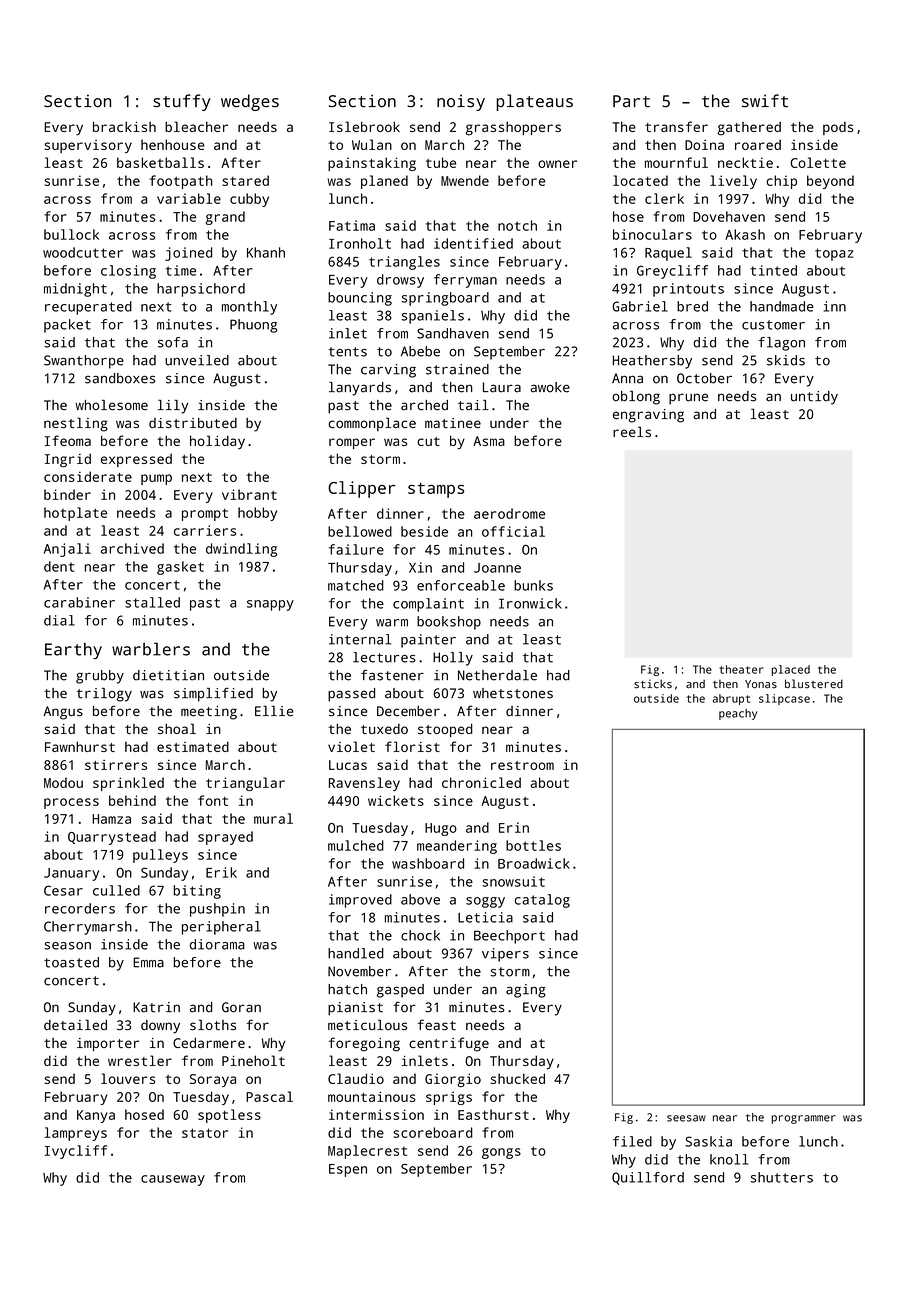  Describe the element at coordinates (534, 102) in the document. I see `plateaus` at that location.
